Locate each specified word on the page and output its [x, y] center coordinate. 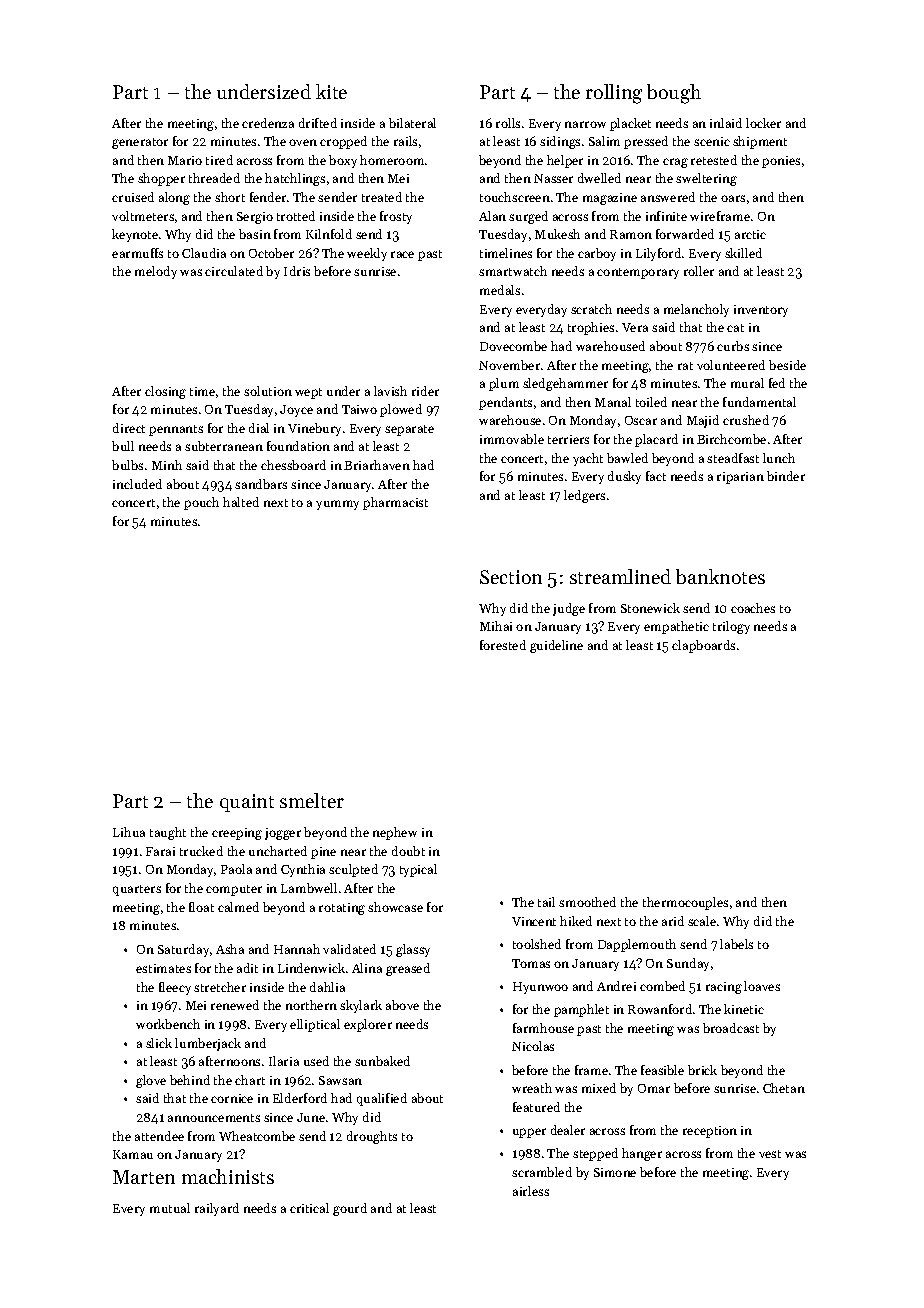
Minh [167, 465]
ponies [781, 162]
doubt [408, 851]
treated [382, 197]
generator [140, 143]
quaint [247, 803]
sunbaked [382, 1061]
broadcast [731, 1028]
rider [425, 391]
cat [735, 328]
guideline [556, 646]
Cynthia [303, 870]
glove [151, 1081]
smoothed [587, 902]
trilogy [731, 627]
